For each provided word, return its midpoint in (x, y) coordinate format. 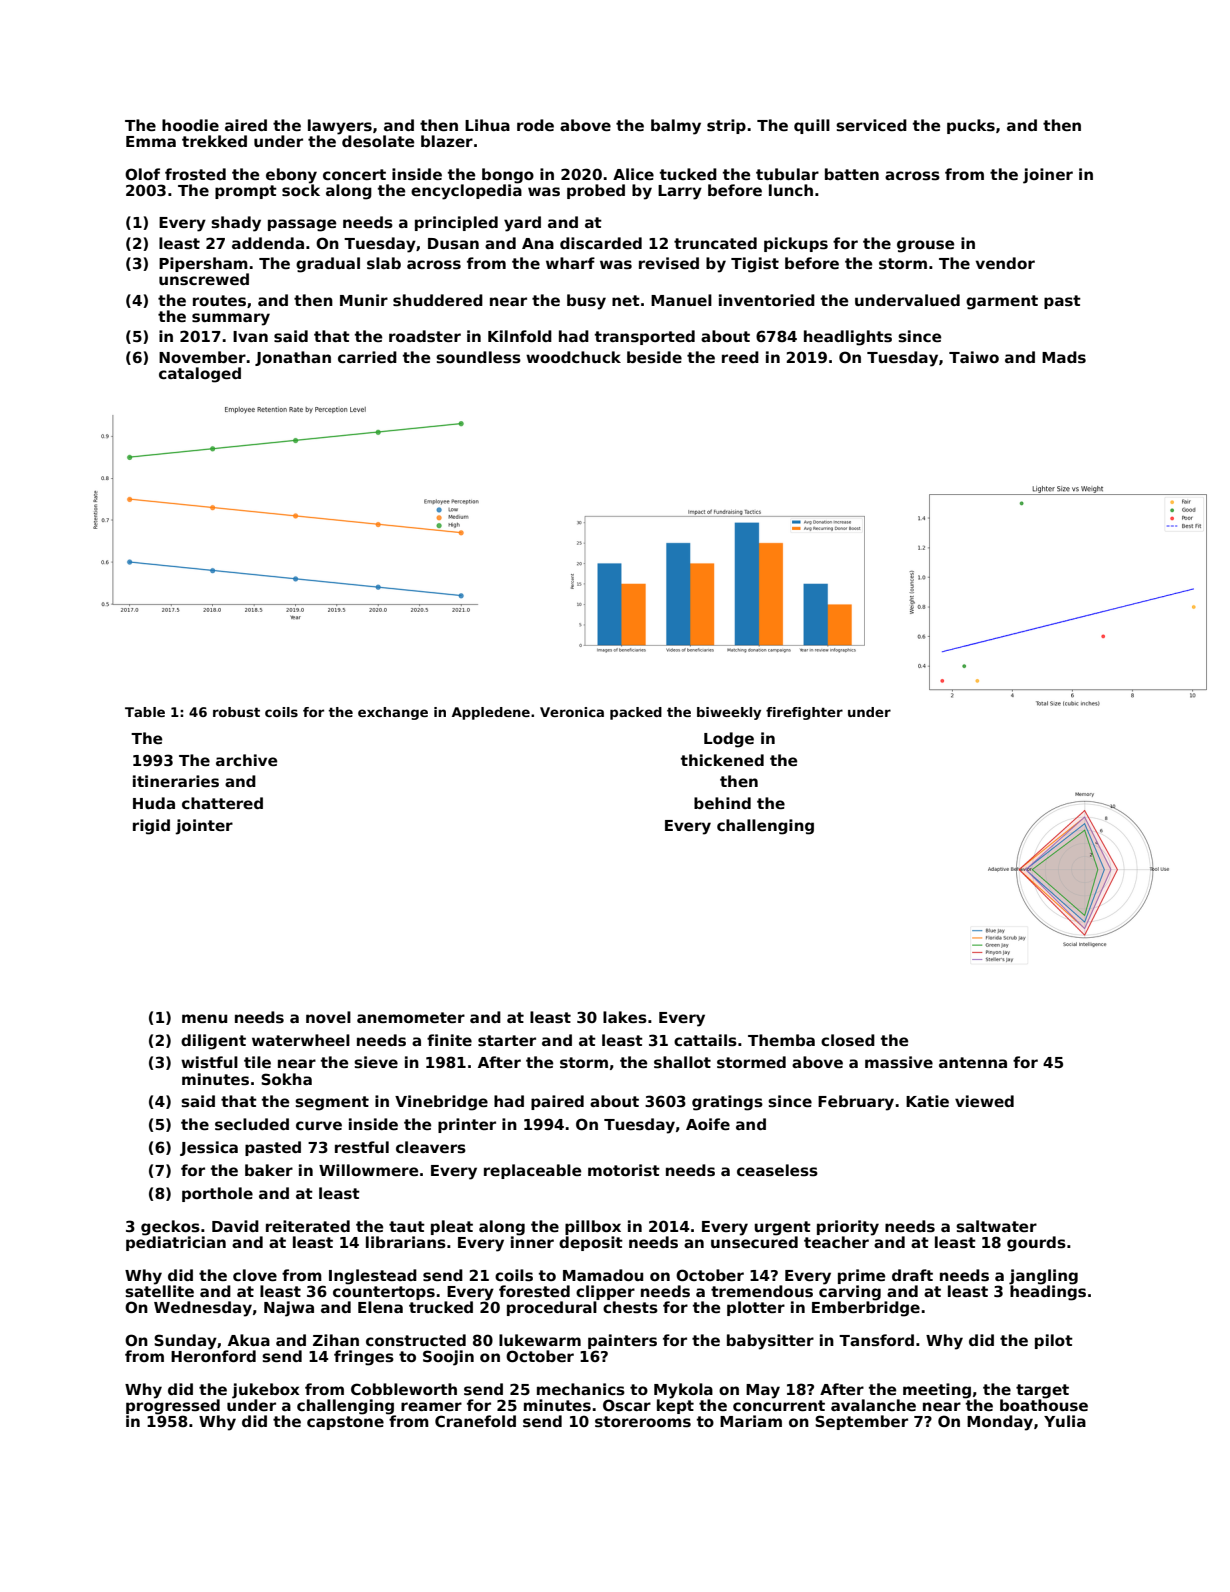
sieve (376, 1062)
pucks (971, 126)
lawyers (340, 127)
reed (740, 357)
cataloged (200, 375)
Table (145, 712)
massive (899, 1062)
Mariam (751, 1421)
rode (535, 125)
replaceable (532, 1171)
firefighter (804, 713)
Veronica (572, 712)
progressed (173, 1407)
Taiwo (974, 357)
